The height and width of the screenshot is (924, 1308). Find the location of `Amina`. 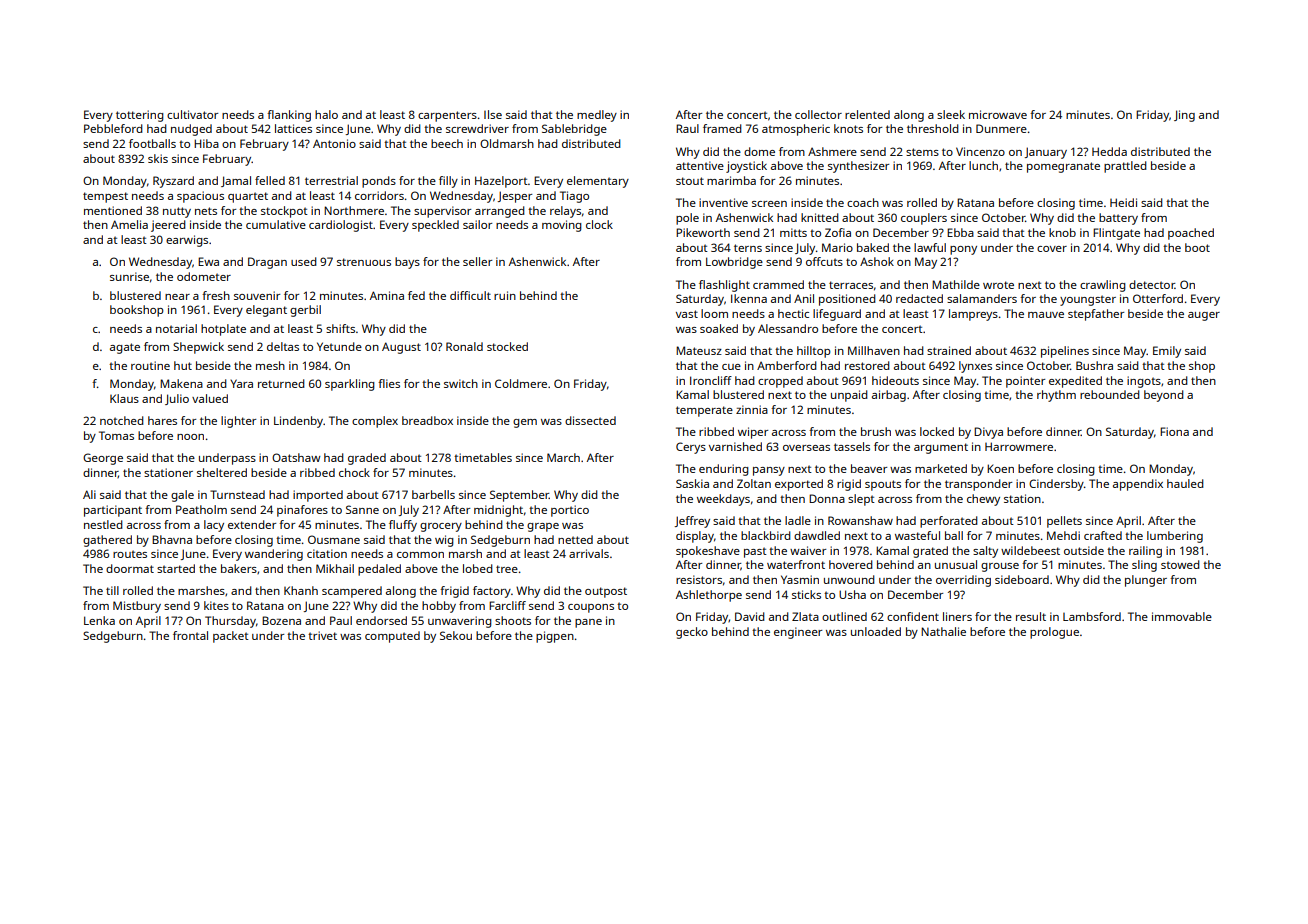

Amina is located at coordinates (387, 295).
